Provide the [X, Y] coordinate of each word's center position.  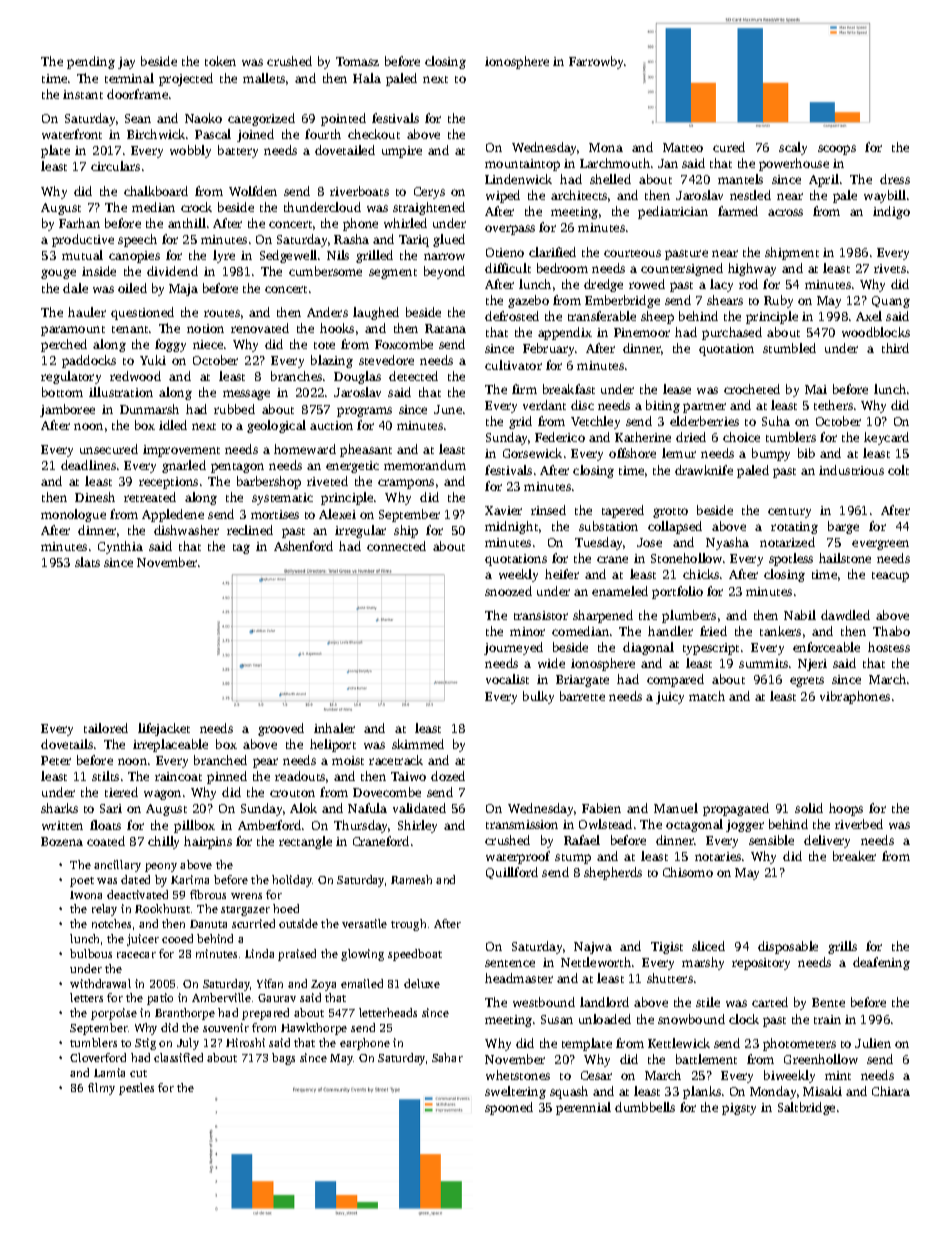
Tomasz [357, 61]
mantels [740, 179]
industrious [851, 470]
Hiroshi [245, 1042]
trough [408, 925]
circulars [115, 166]
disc [582, 405]
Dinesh [95, 497]
